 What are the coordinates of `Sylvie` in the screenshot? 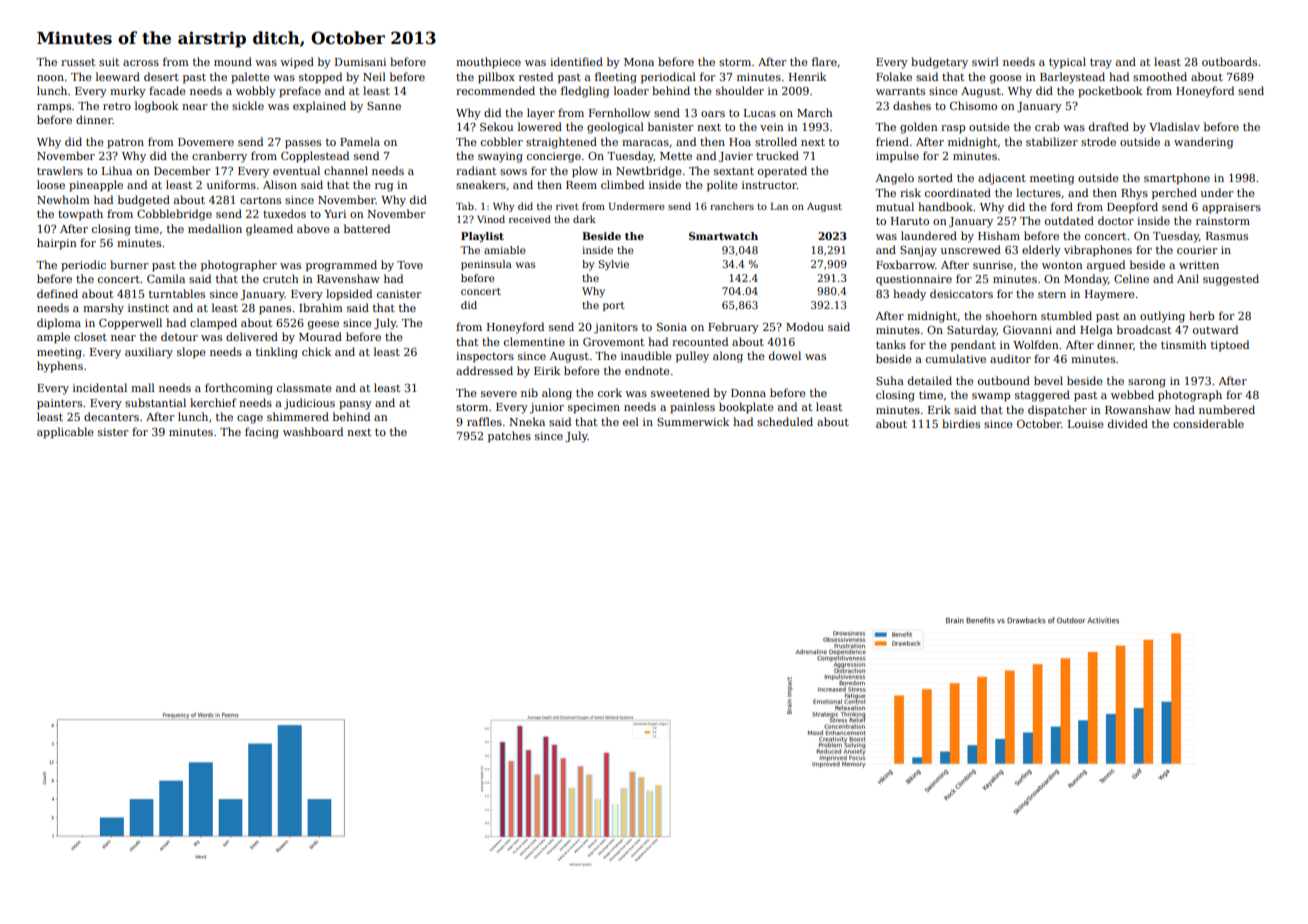 It's located at (614, 265).
